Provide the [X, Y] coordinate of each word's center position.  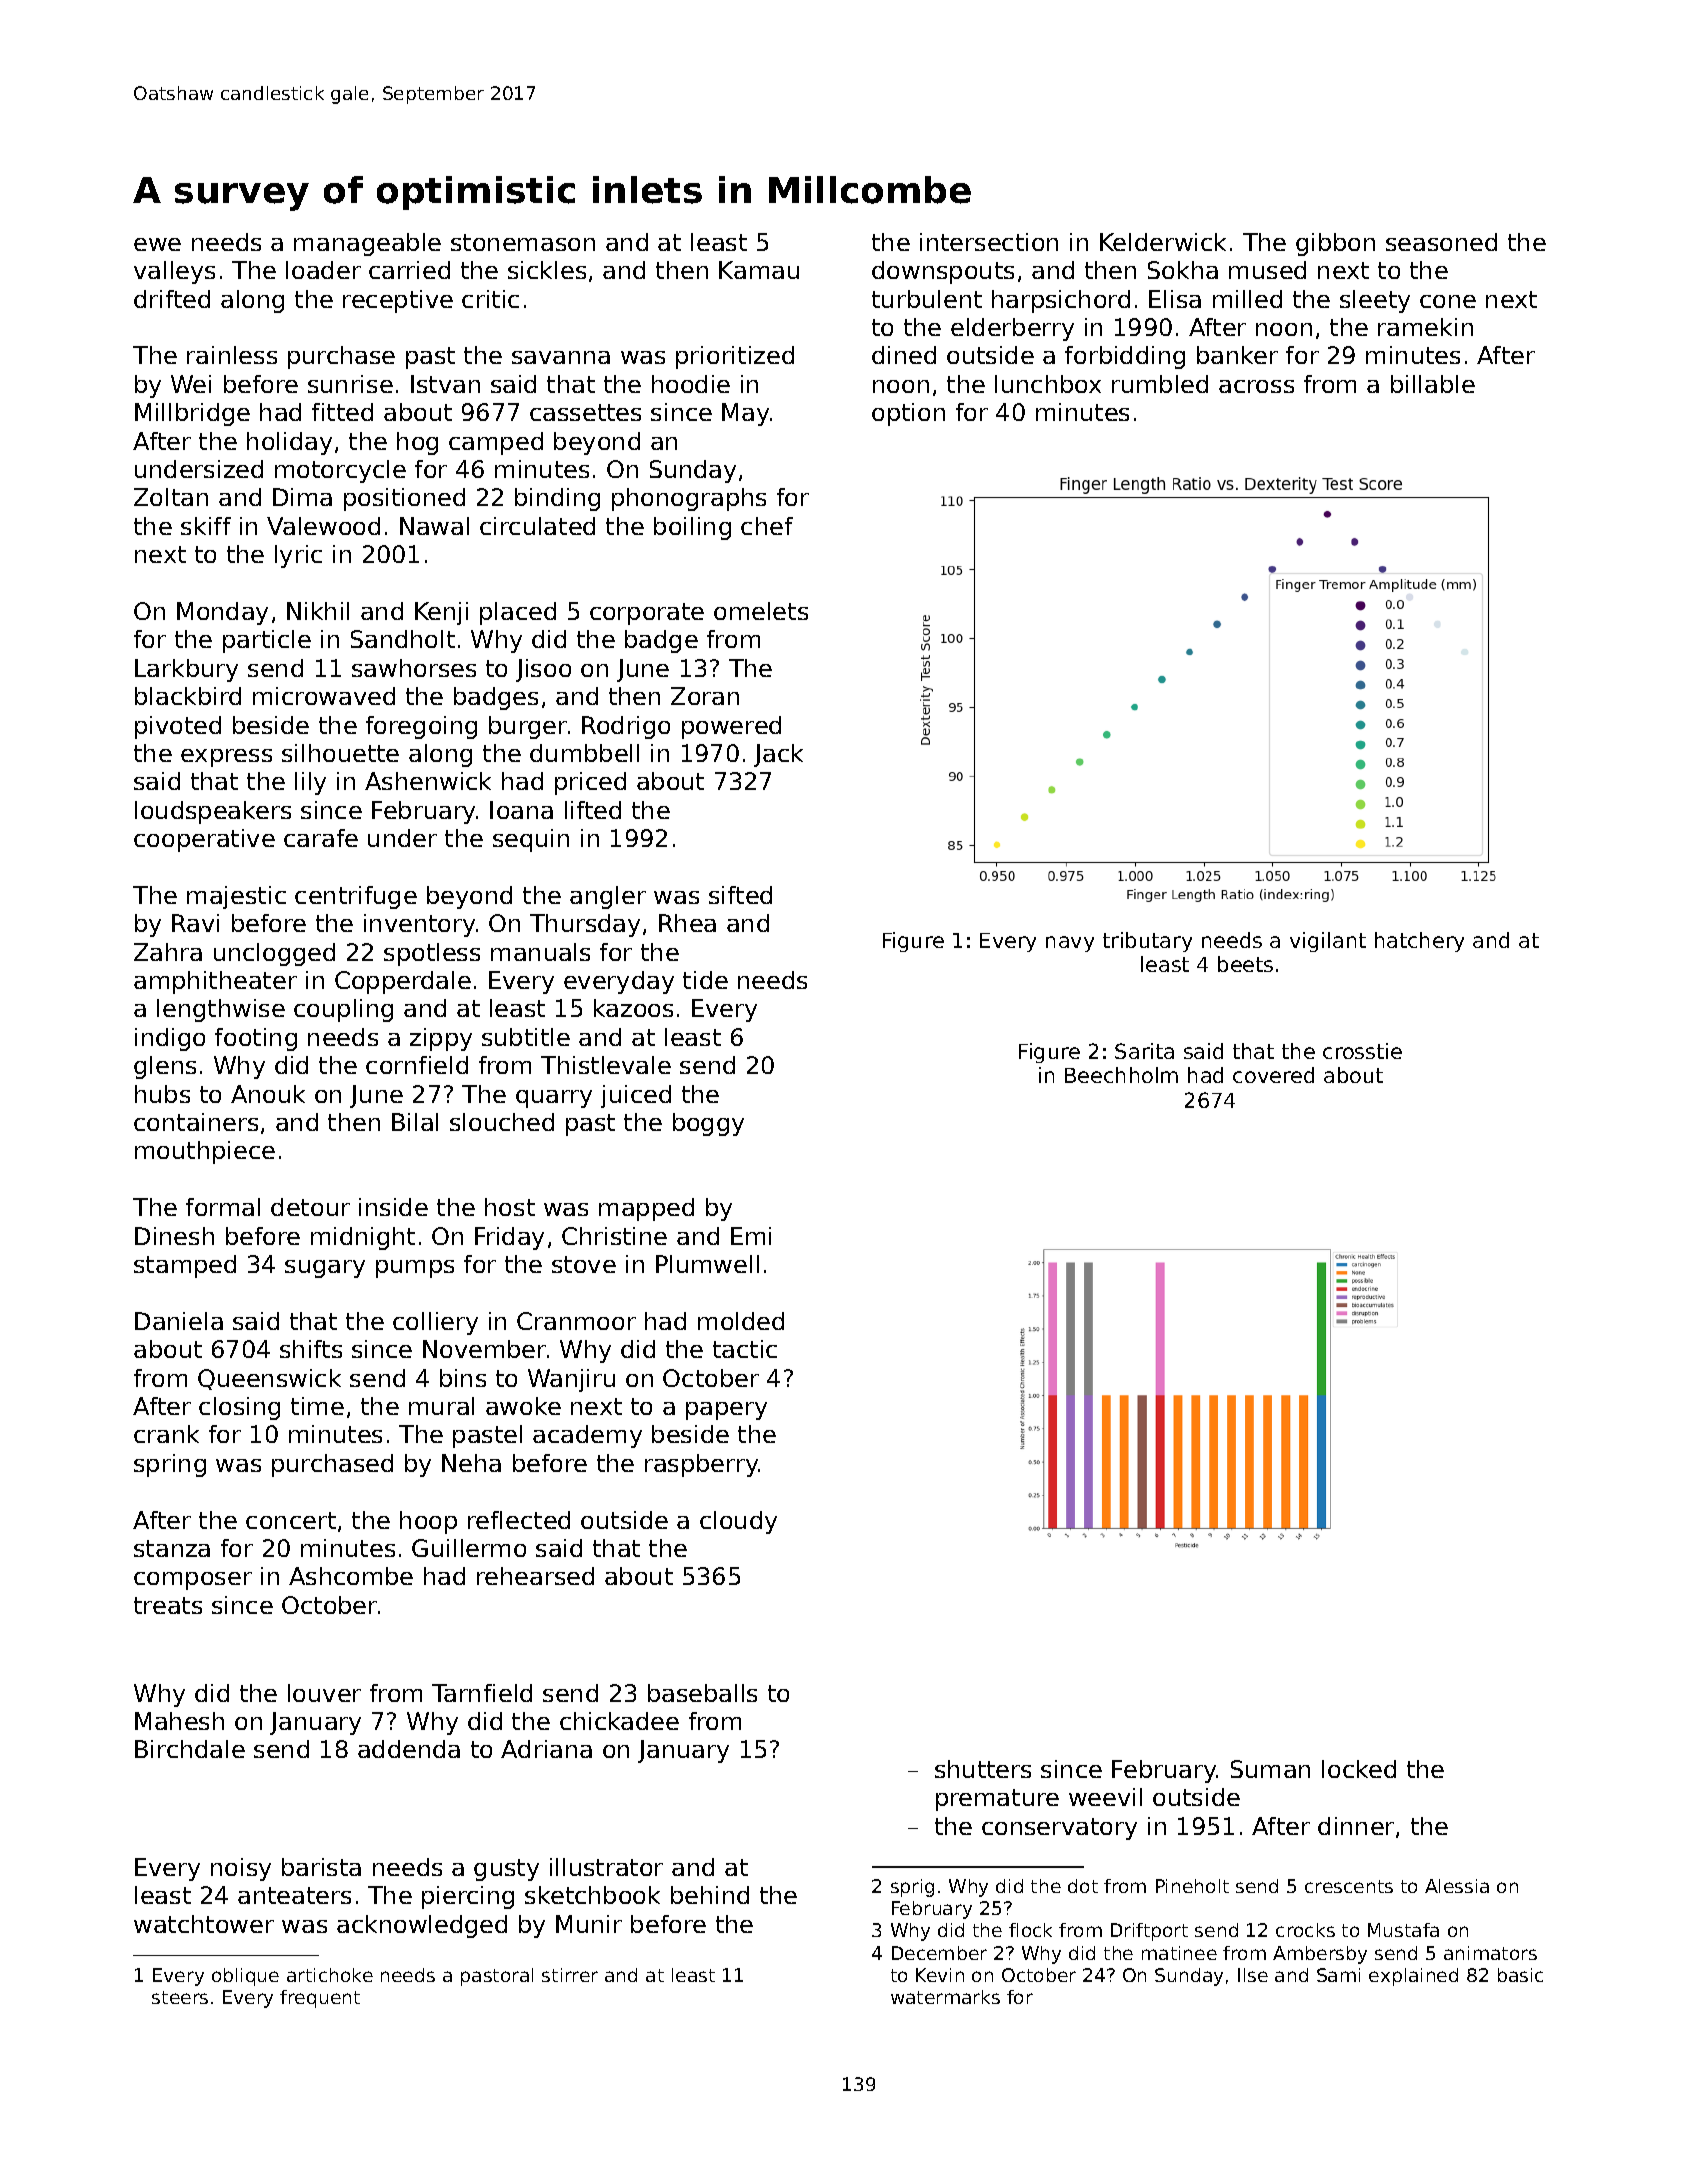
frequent [320, 1999]
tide [705, 980]
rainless [232, 355]
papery [726, 1411]
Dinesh [174, 1236]
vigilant [1328, 942]
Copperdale [403, 982]
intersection [989, 242]
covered [1273, 1075]
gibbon [1335, 244]
